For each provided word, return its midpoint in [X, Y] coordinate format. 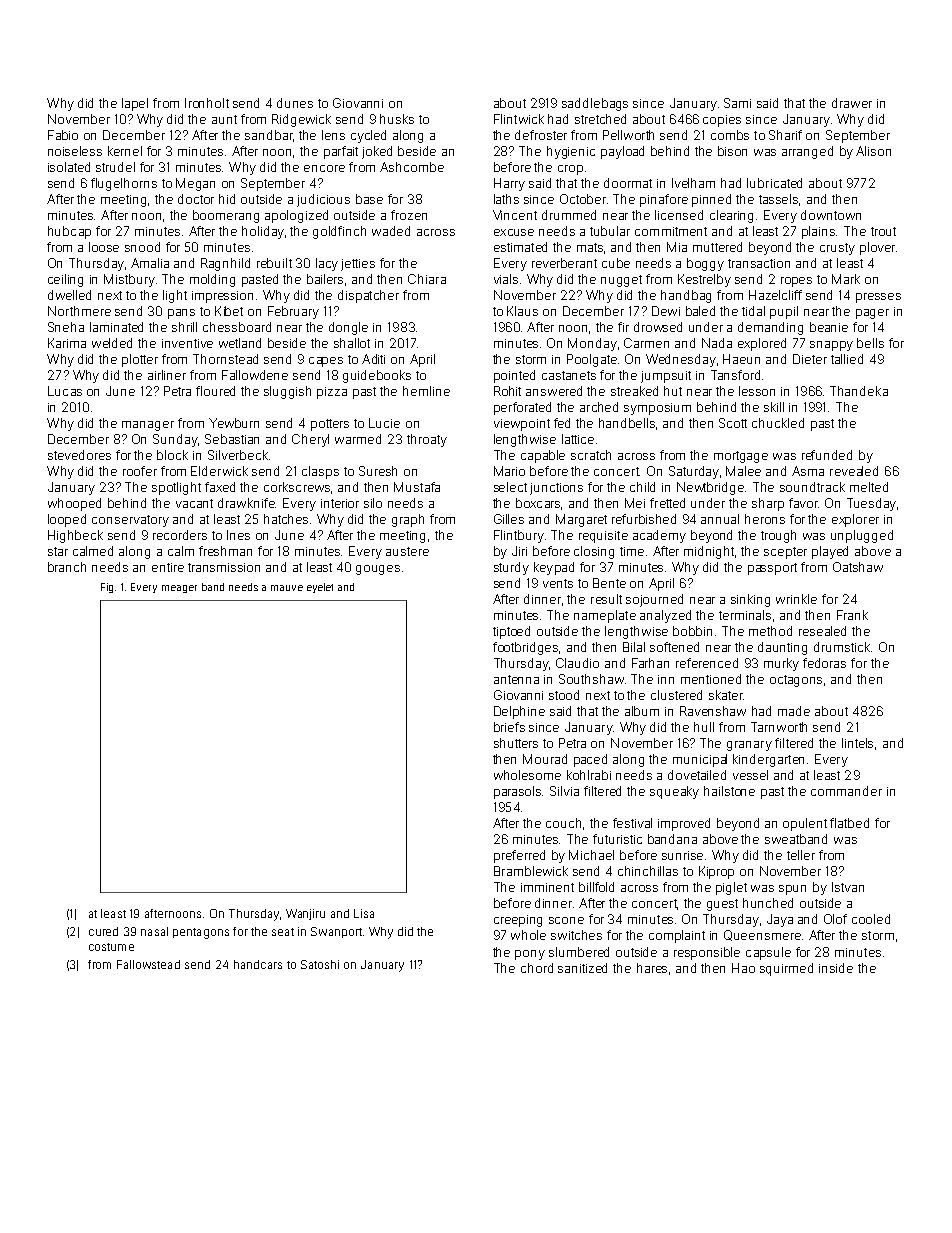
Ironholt [207, 103]
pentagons [201, 933]
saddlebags [595, 104]
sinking [750, 600]
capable [543, 456]
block [172, 455]
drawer [852, 103]
